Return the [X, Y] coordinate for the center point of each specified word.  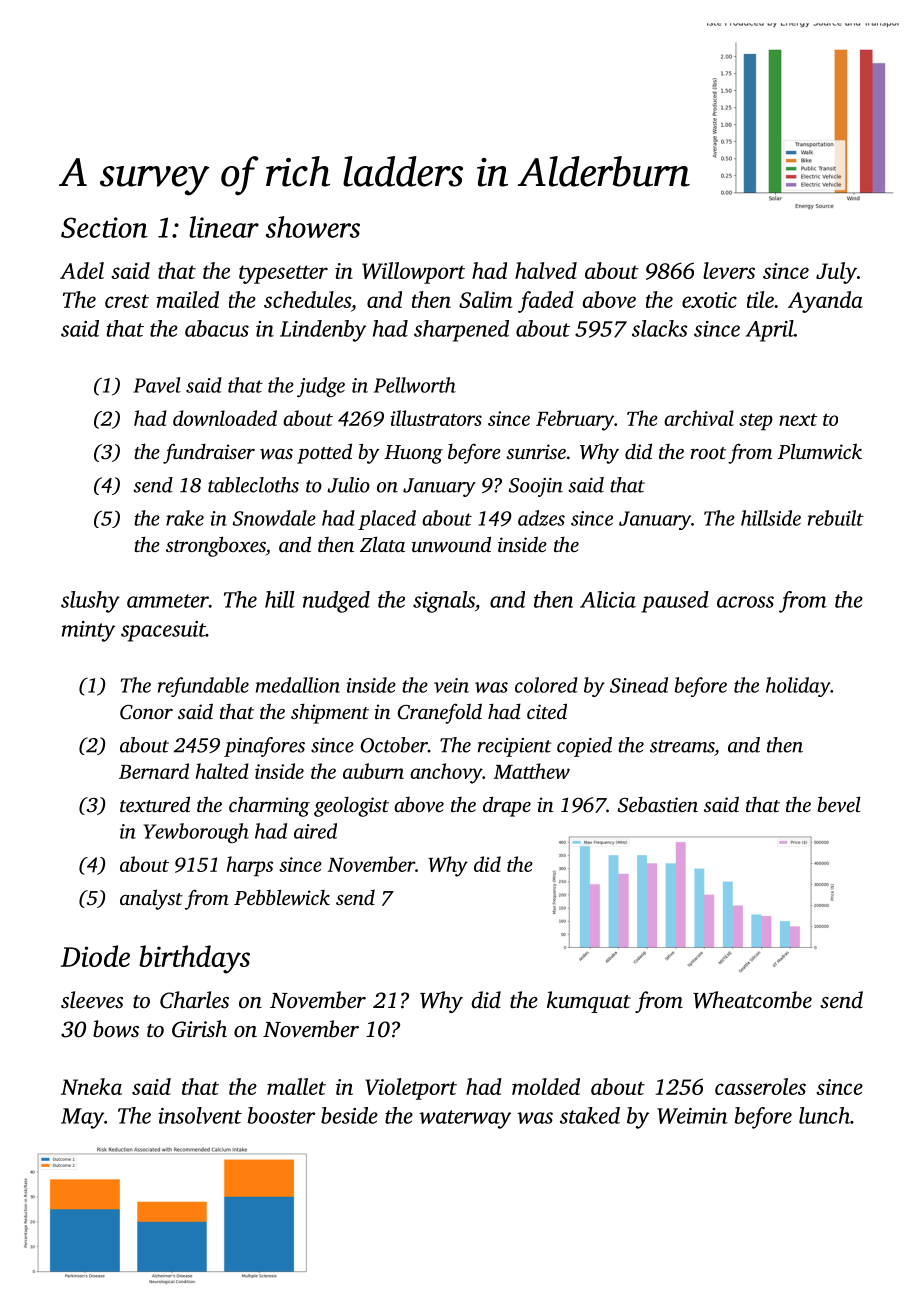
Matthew [532, 771]
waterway [465, 1119]
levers [729, 270]
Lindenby [323, 331]
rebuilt [836, 518]
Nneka [91, 1086]
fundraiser [209, 453]
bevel [839, 804]
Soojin [536, 487]
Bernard [154, 771]
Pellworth [415, 385]
